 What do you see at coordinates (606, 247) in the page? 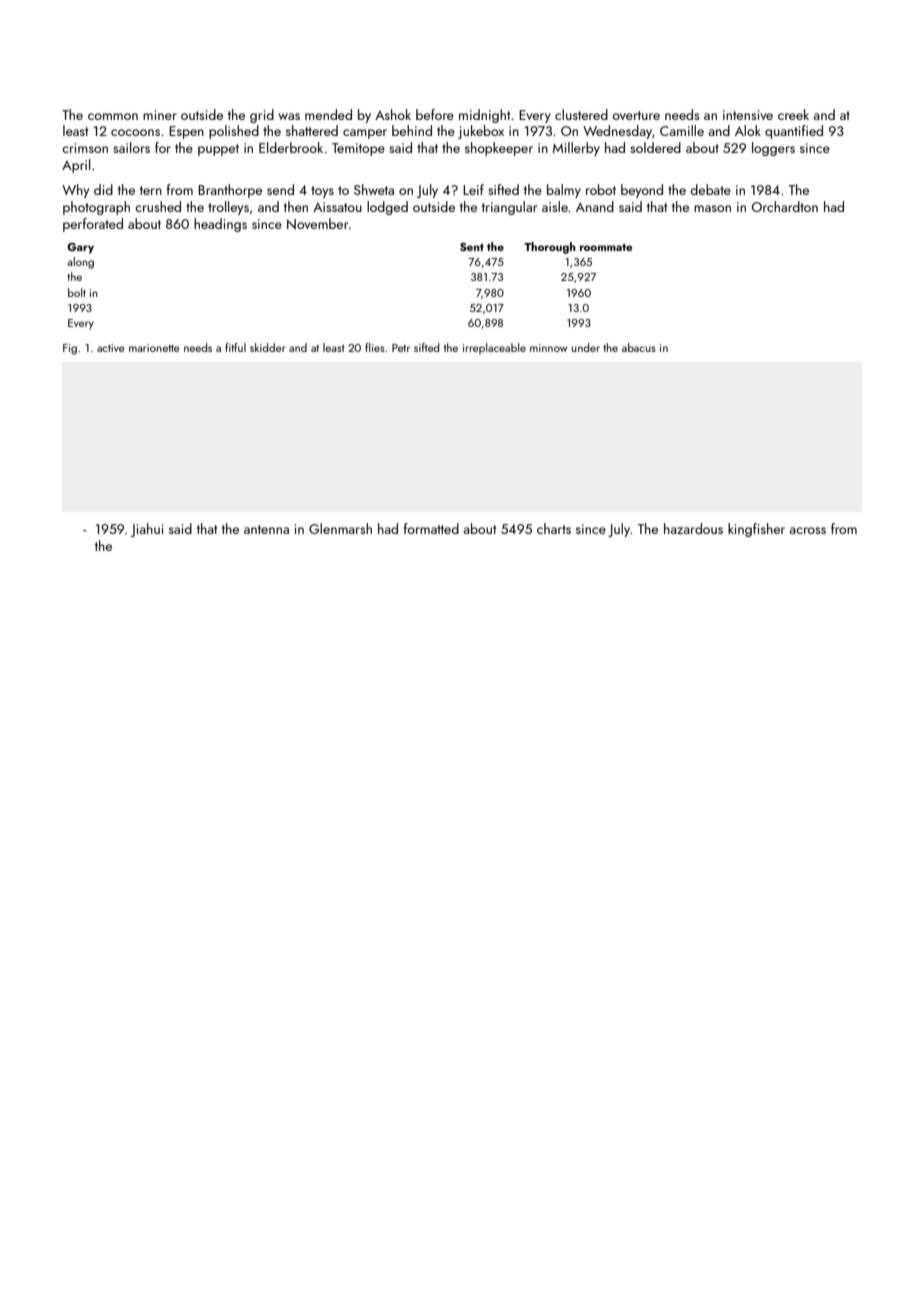
I see `roommate` at bounding box center [606, 247].
